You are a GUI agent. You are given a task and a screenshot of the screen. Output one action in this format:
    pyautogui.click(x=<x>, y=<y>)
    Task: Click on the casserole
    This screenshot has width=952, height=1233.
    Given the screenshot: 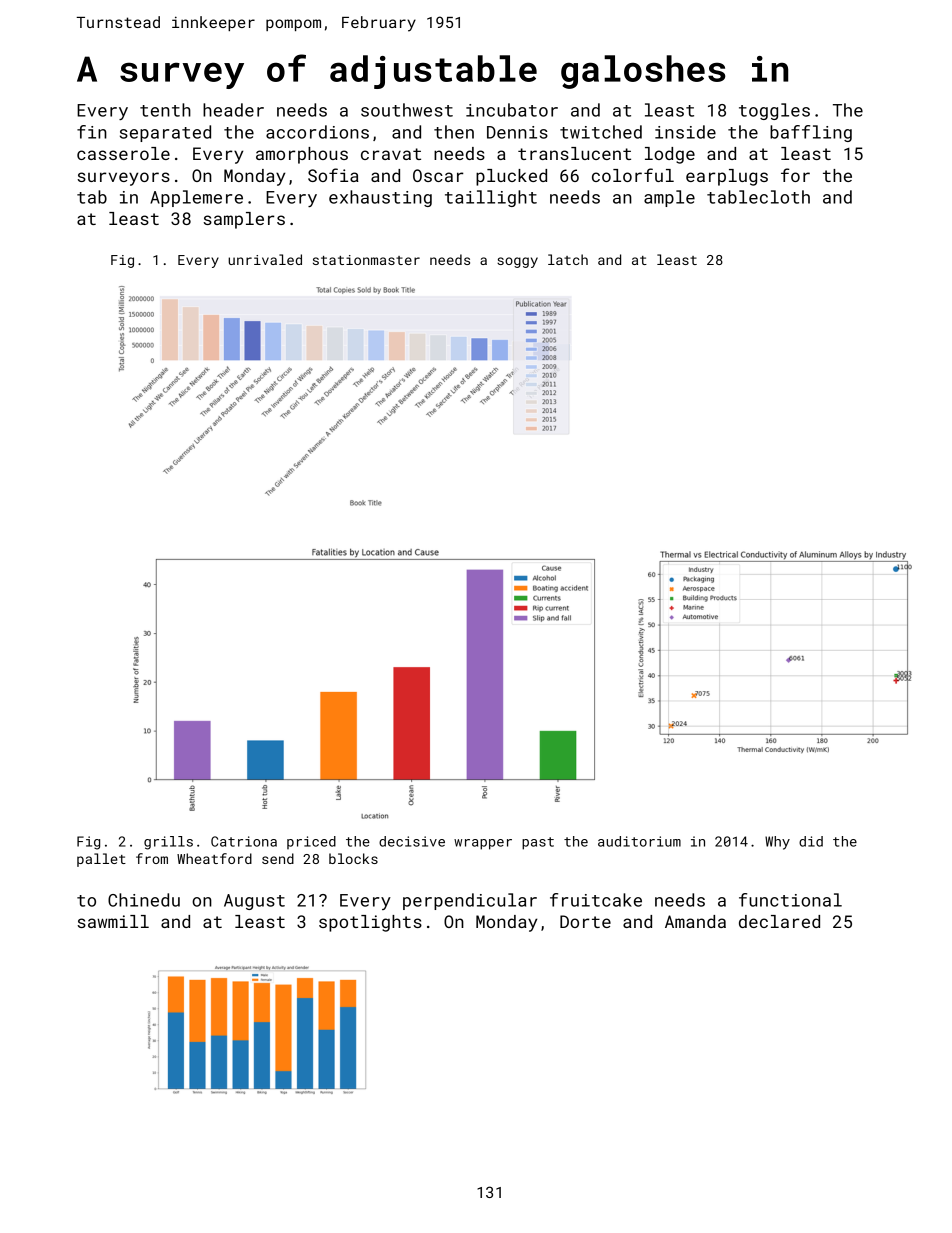 What is the action you would take?
    pyautogui.click(x=123, y=153)
